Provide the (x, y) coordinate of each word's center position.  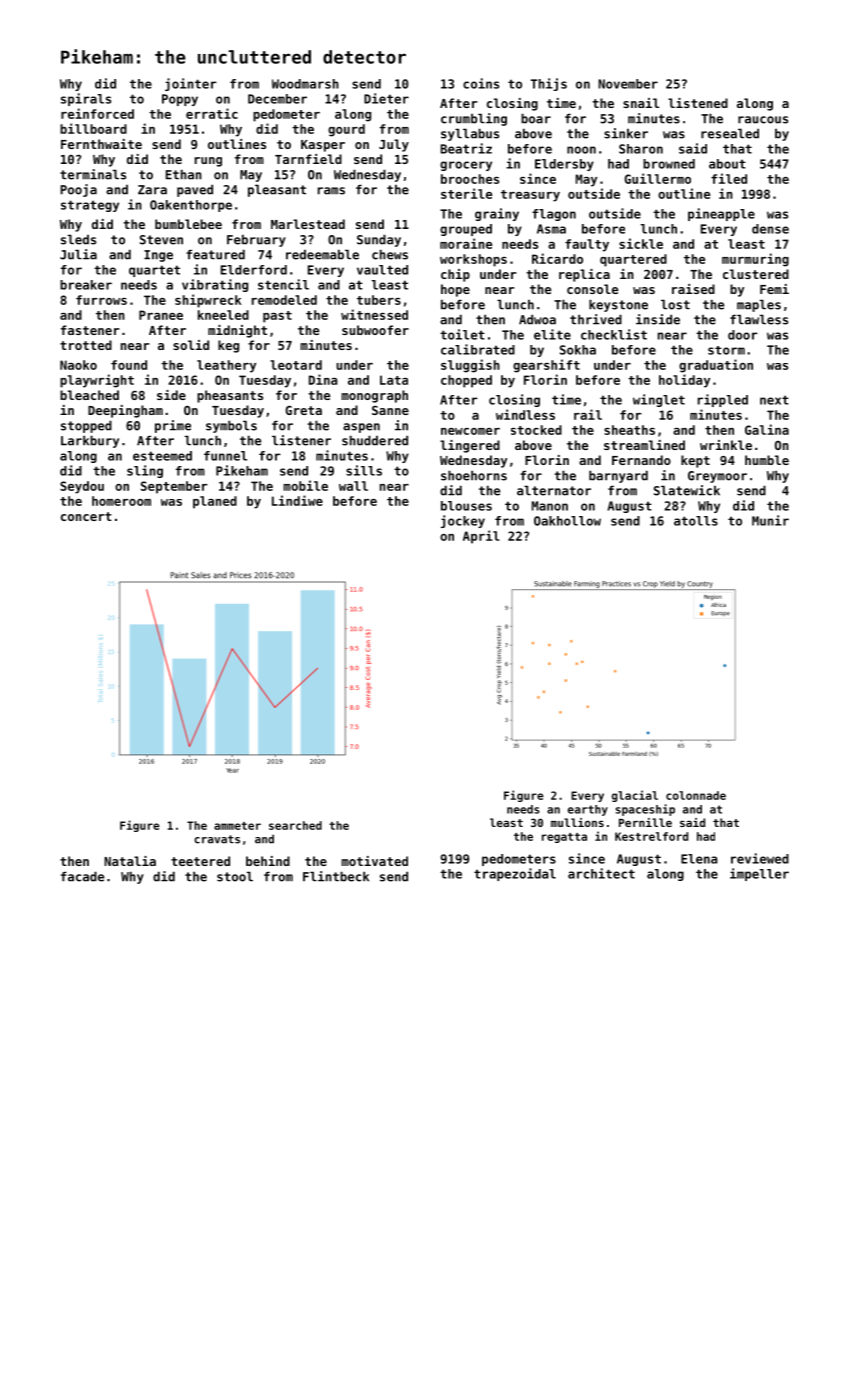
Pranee (161, 315)
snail (641, 103)
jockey (463, 521)
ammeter (237, 826)
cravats (217, 839)
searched (295, 825)
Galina (767, 429)
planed (215, 502)
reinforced (97, 113)
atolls (696, 521)
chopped (466, 381)
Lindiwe (297, 500)
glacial (635, 796)
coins (481, 83)
